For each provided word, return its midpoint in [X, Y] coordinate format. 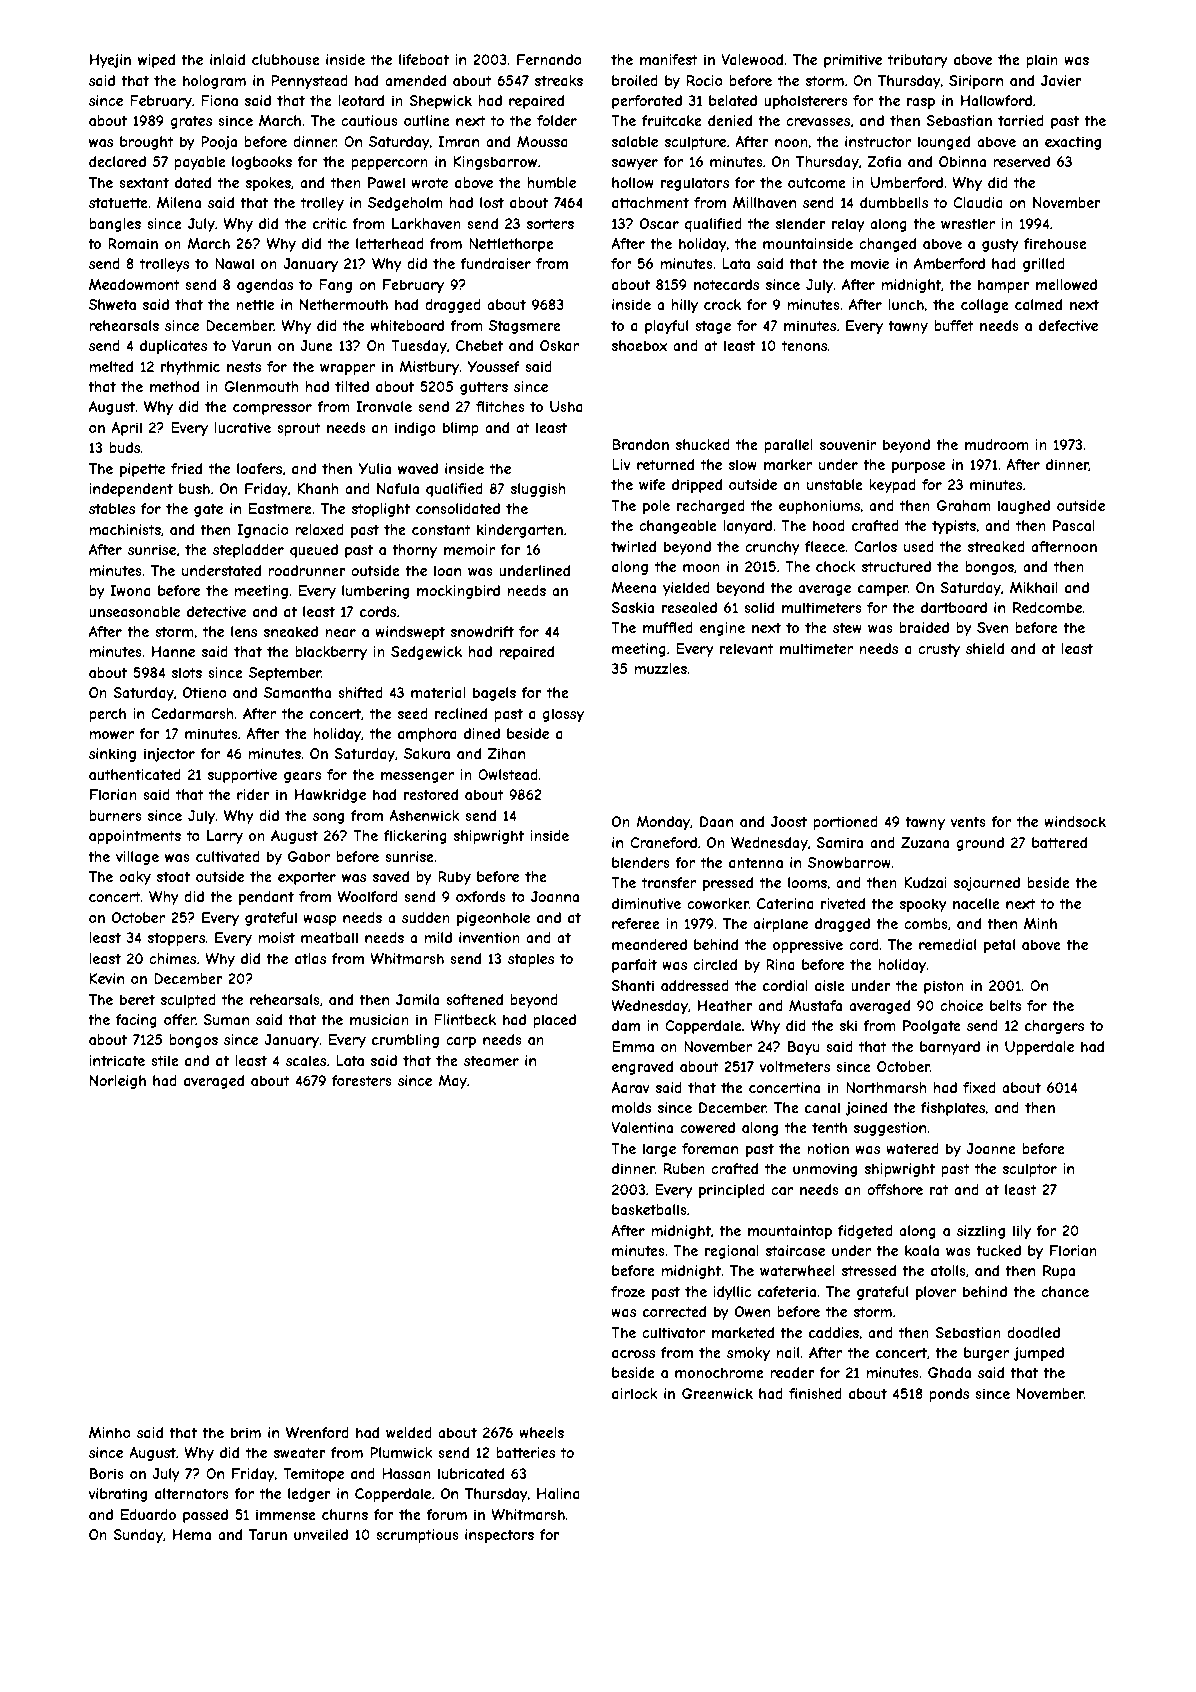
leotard [361, 100]
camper [883, 590]
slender [801, 223]
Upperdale [1039, 1048]
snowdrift [482, 631]
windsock [1075, 821]
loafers [259, 468]
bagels [494, 694]
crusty [939, 650]
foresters [362, 1080]
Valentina [642, 1127]
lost [492, 202]
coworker [718, 903]
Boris [107, 1473]
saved [391, 876]
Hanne [173, 651]
